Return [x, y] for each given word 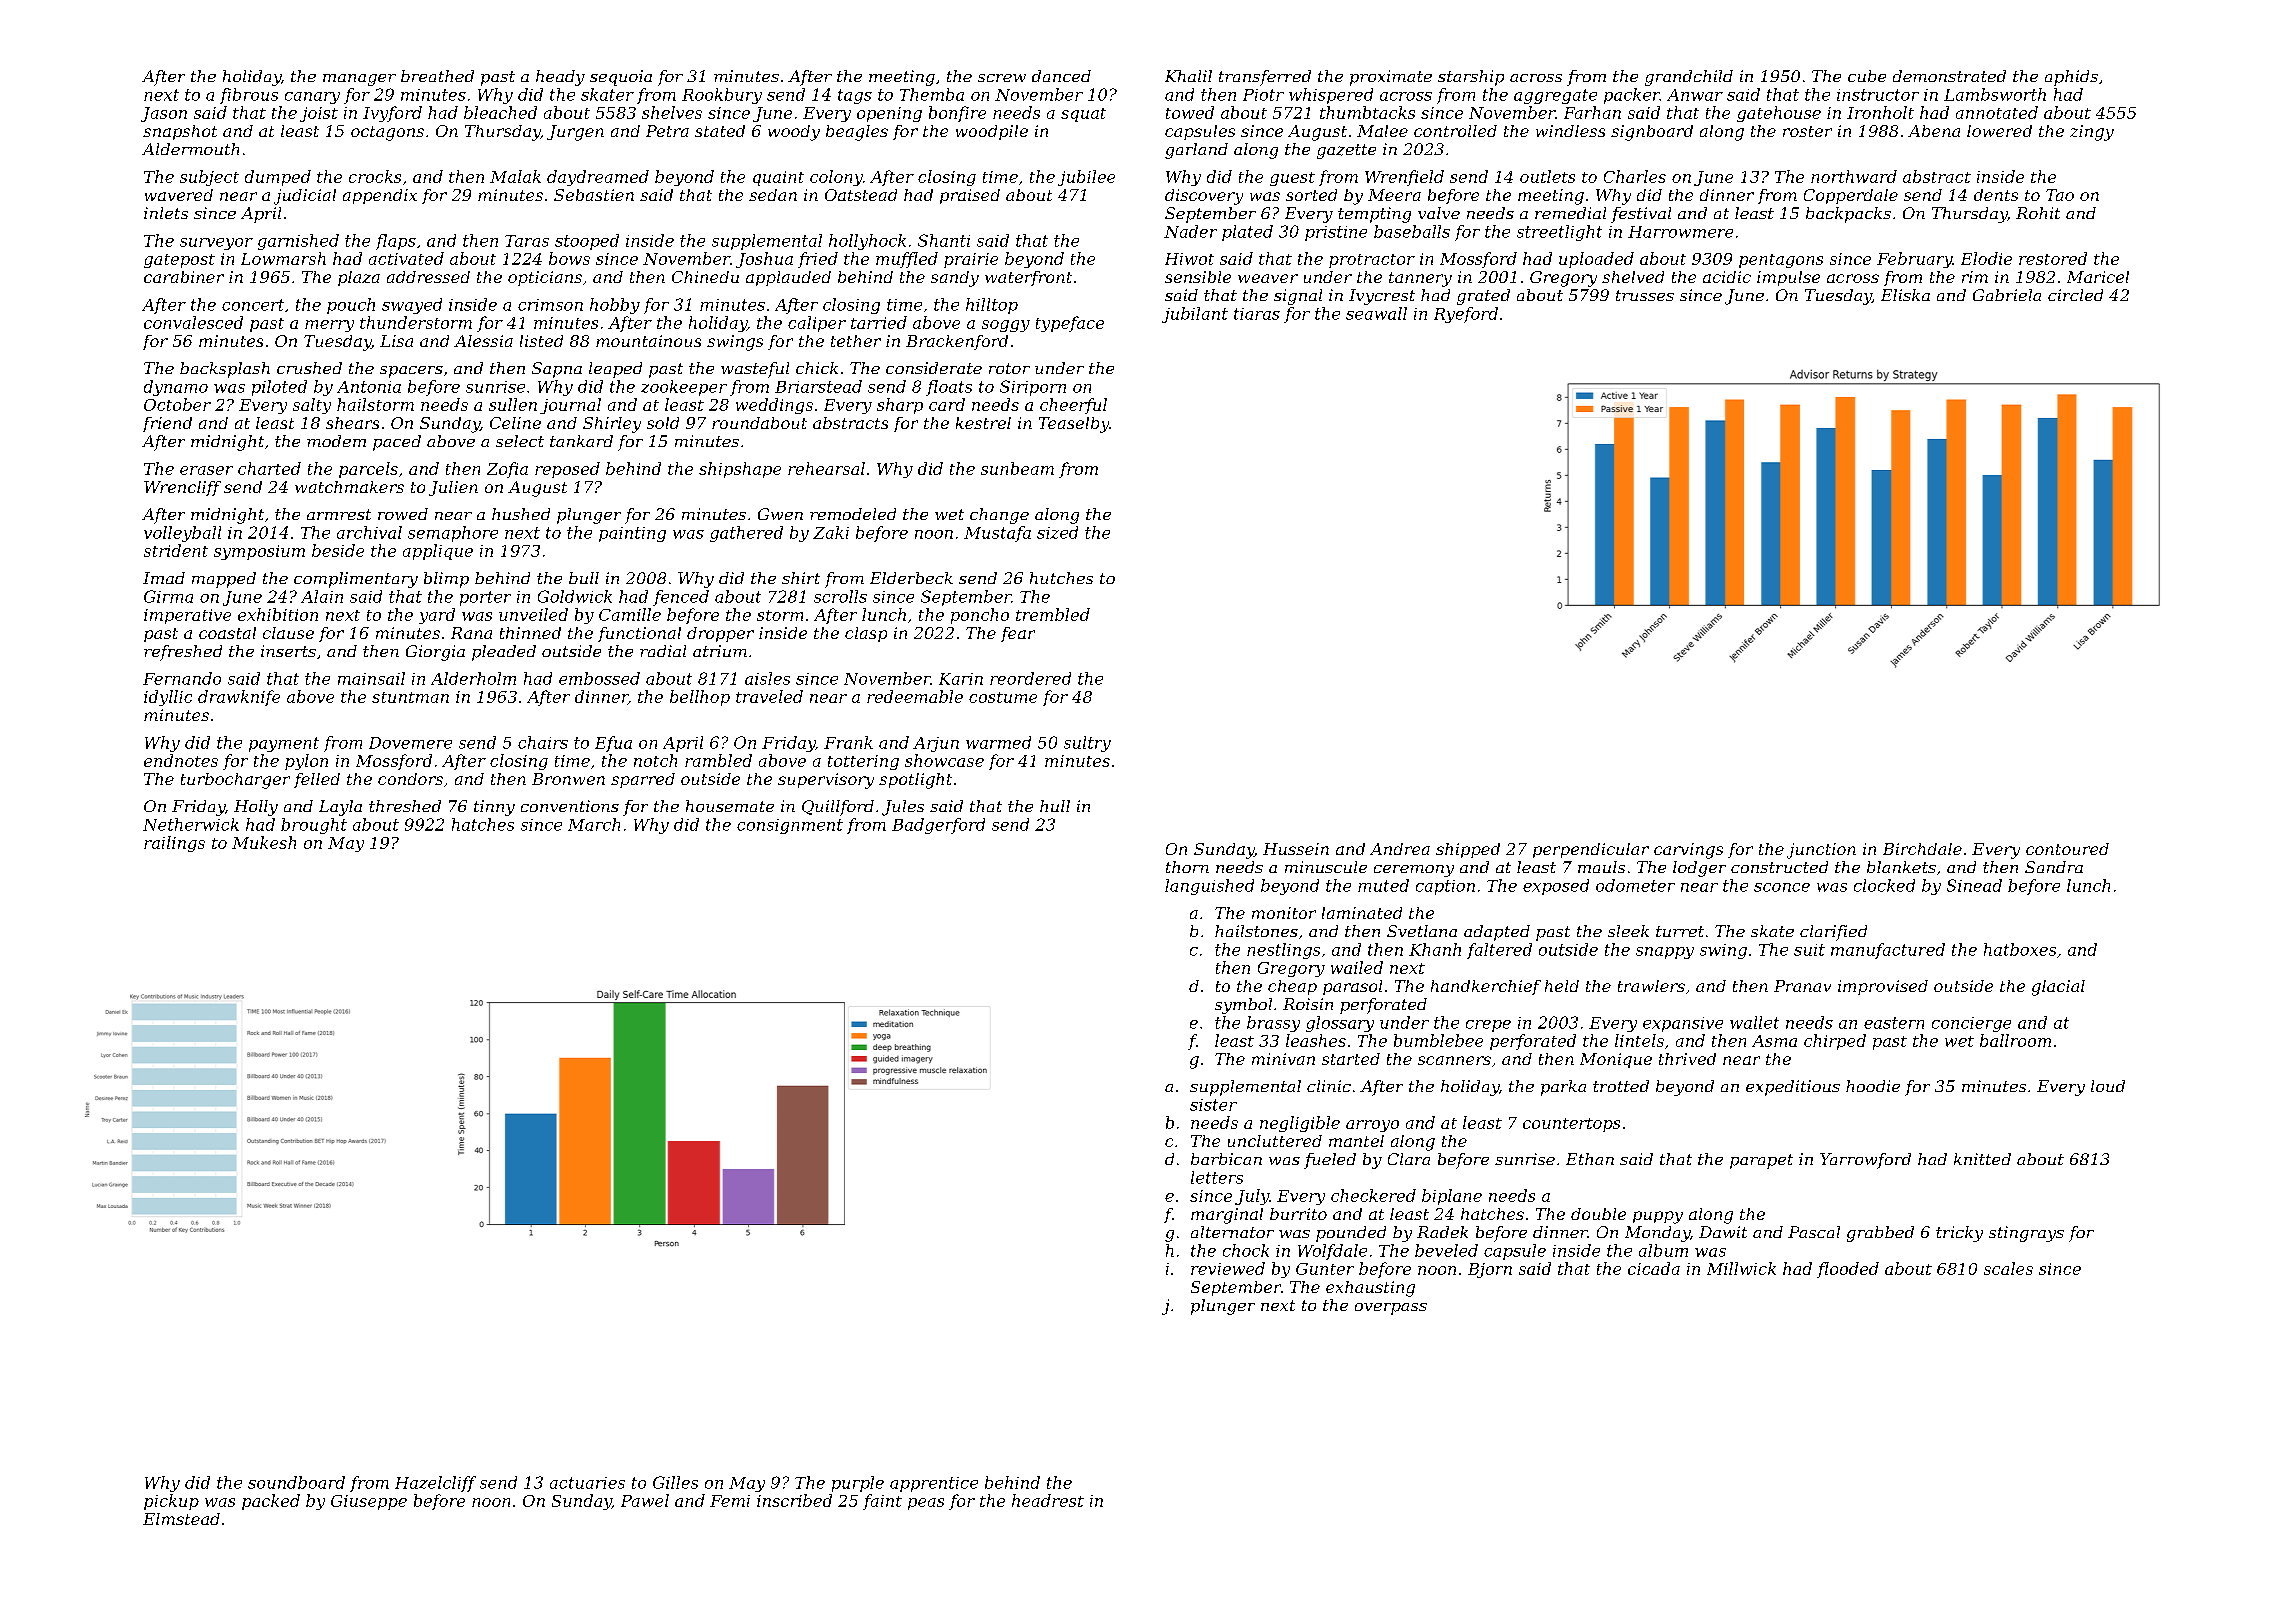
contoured [2067, 849]
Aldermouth [190, 149]
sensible [1198, 277]
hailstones [1256, 931]
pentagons [1781, 261]
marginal [1227, 1216]
